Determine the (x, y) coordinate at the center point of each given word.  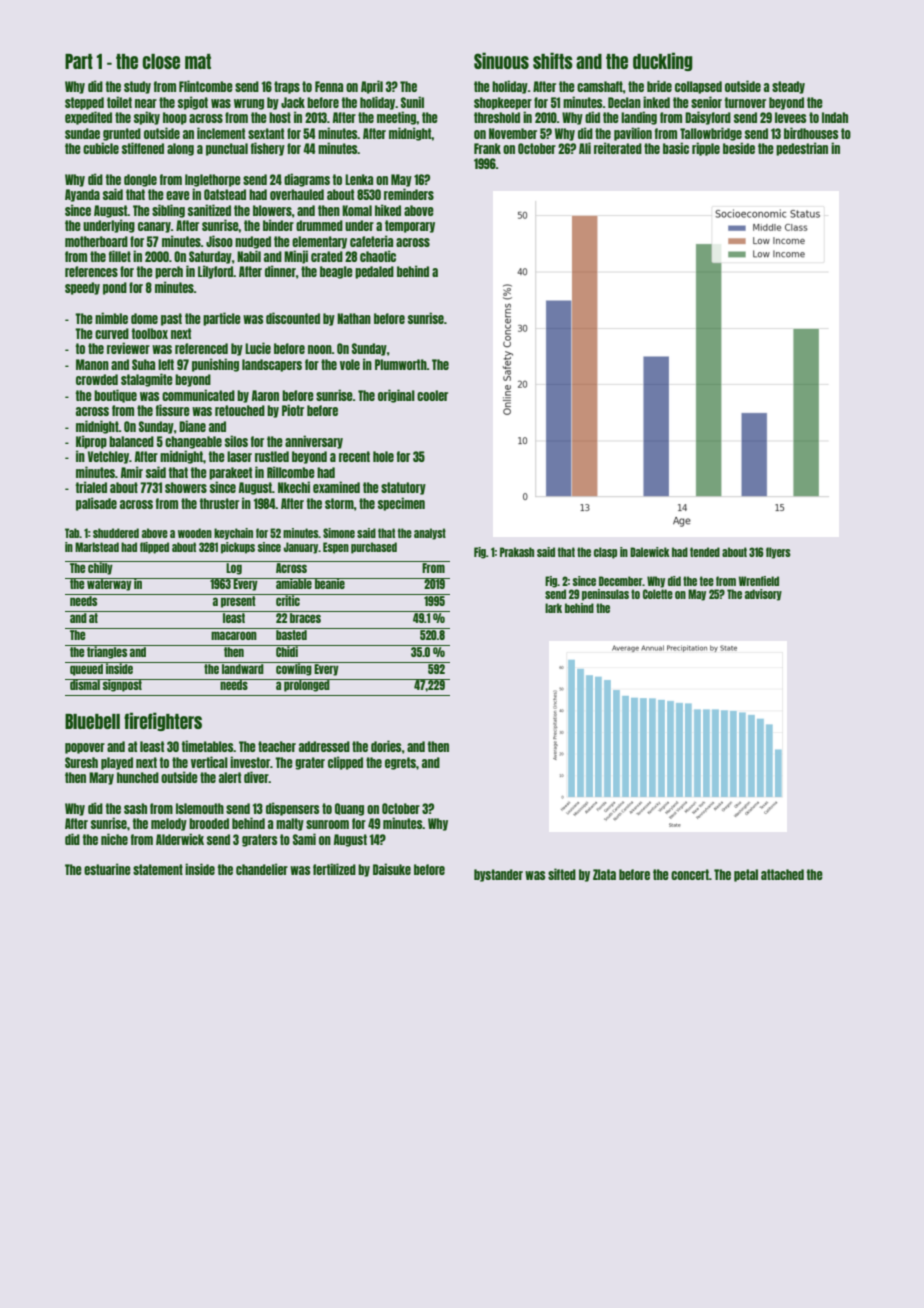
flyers (778, 553)
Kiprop (91, 442)
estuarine (107, 869)
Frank (487, 148)
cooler (432, 395)
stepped (84, 103)
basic (676, 148)
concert (690, 874)
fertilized (334, 869)
